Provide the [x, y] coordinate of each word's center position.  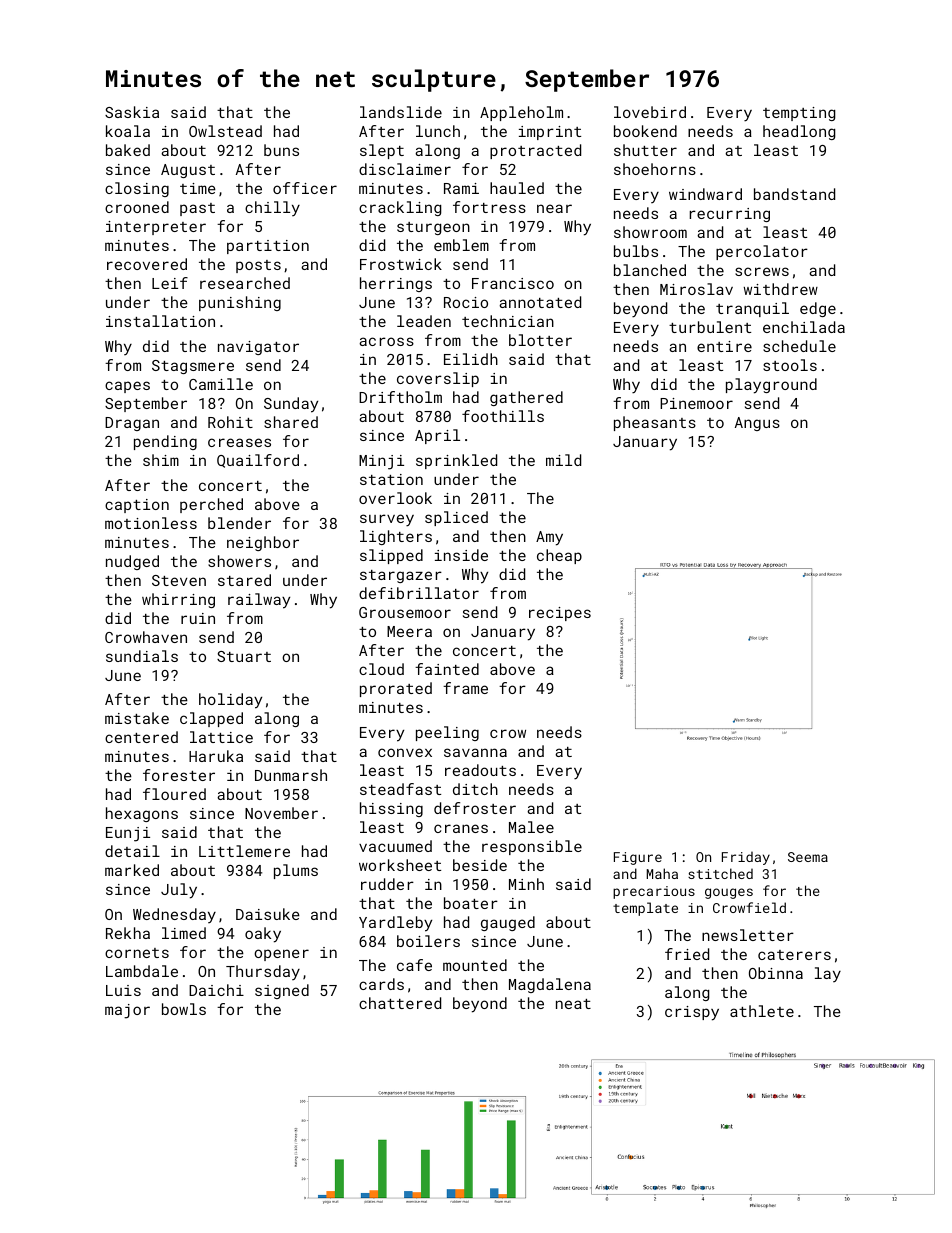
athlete [762, 1011]
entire [724, 346]
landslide [401, 112]
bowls [184, 1009]
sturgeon [433, 228]
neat [573, 1004]
